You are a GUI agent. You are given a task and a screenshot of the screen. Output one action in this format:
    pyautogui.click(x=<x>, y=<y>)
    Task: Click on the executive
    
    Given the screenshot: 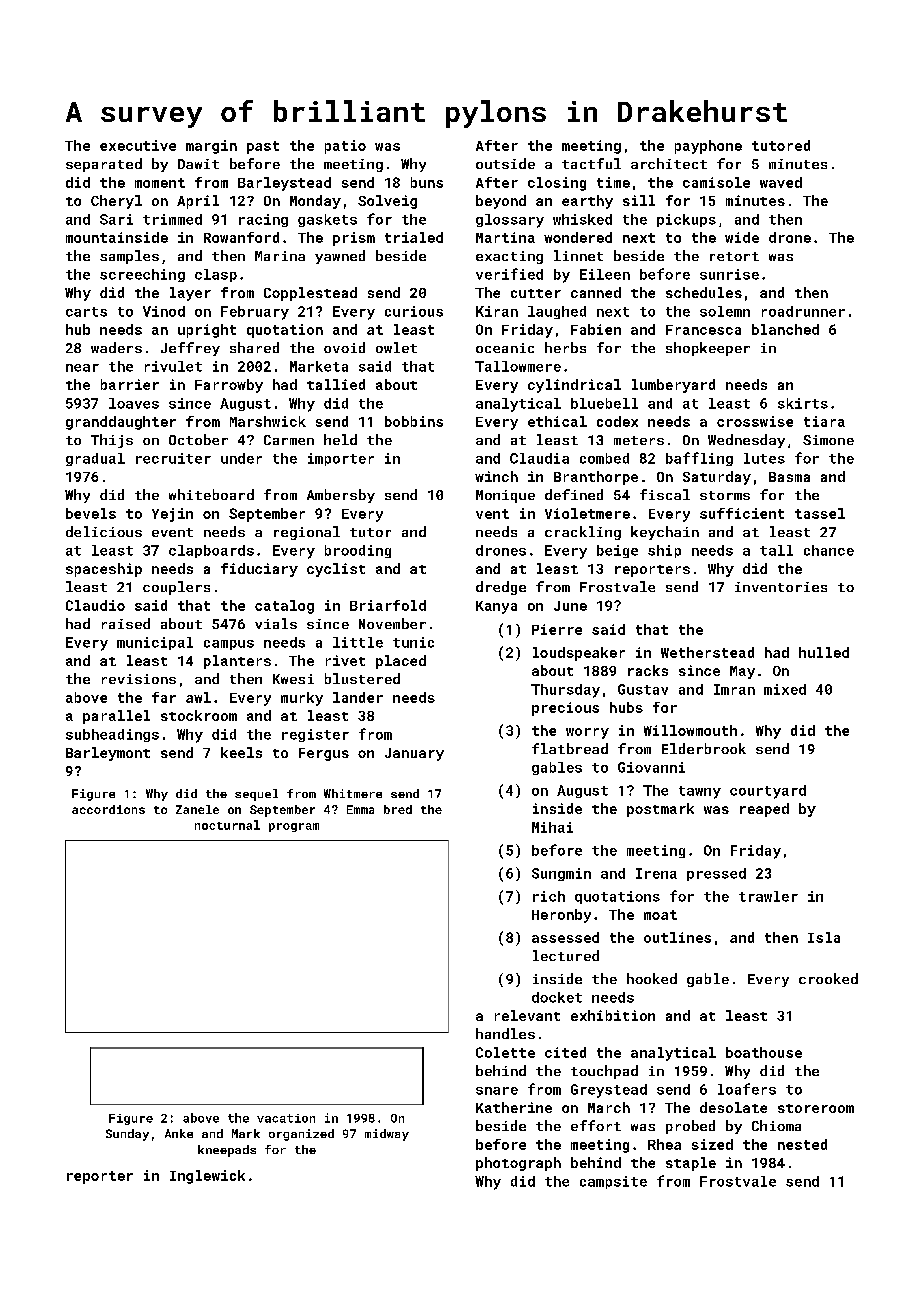 What is the action you would take?
    pyautogui.click(x=138, y=145)
